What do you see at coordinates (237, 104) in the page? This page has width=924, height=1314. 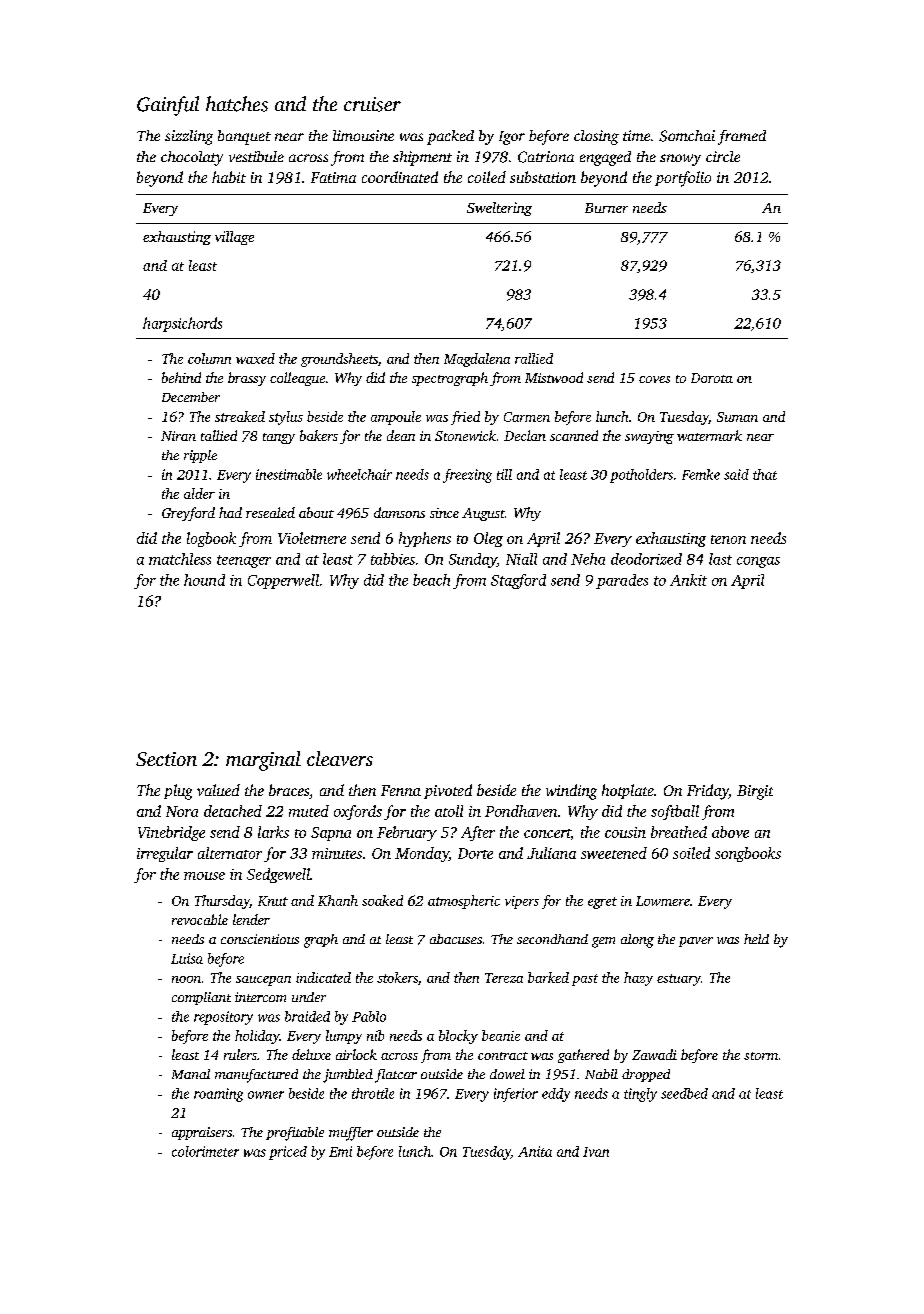 I see `hatches` at bounding box center [237, 104].
